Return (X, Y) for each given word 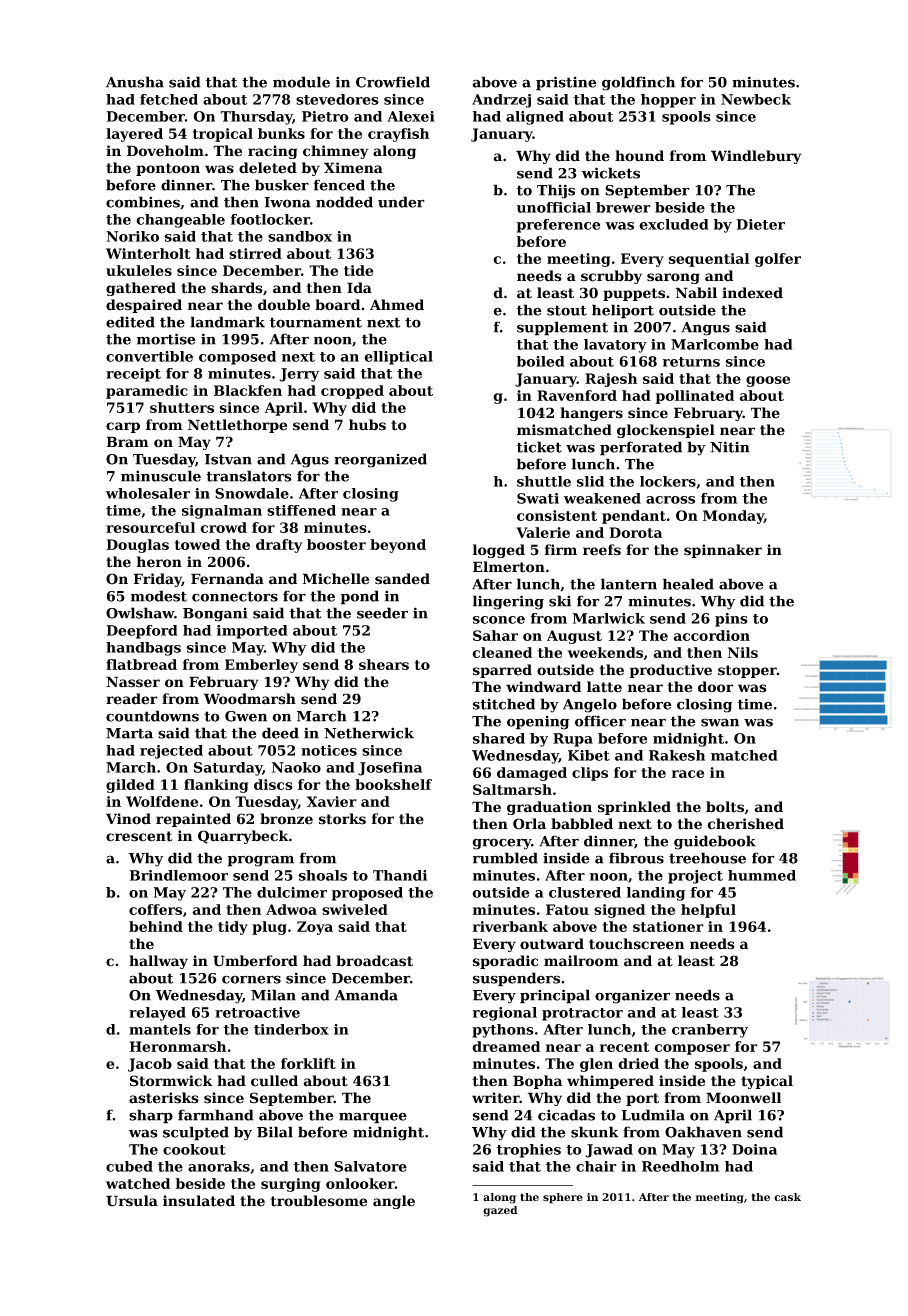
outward (552, 944)
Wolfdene (162, 801)
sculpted (196, 1133)
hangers (591, 414)
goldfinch (638, 83)
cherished (745, 824)
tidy (233, 928)
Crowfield (393, 82)
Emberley (261, 666)
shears (384, 664)
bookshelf (393, 784)
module (301, 82)
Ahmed (397, 305)
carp (123, 427)
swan (720, 722)
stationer (668, 926)
